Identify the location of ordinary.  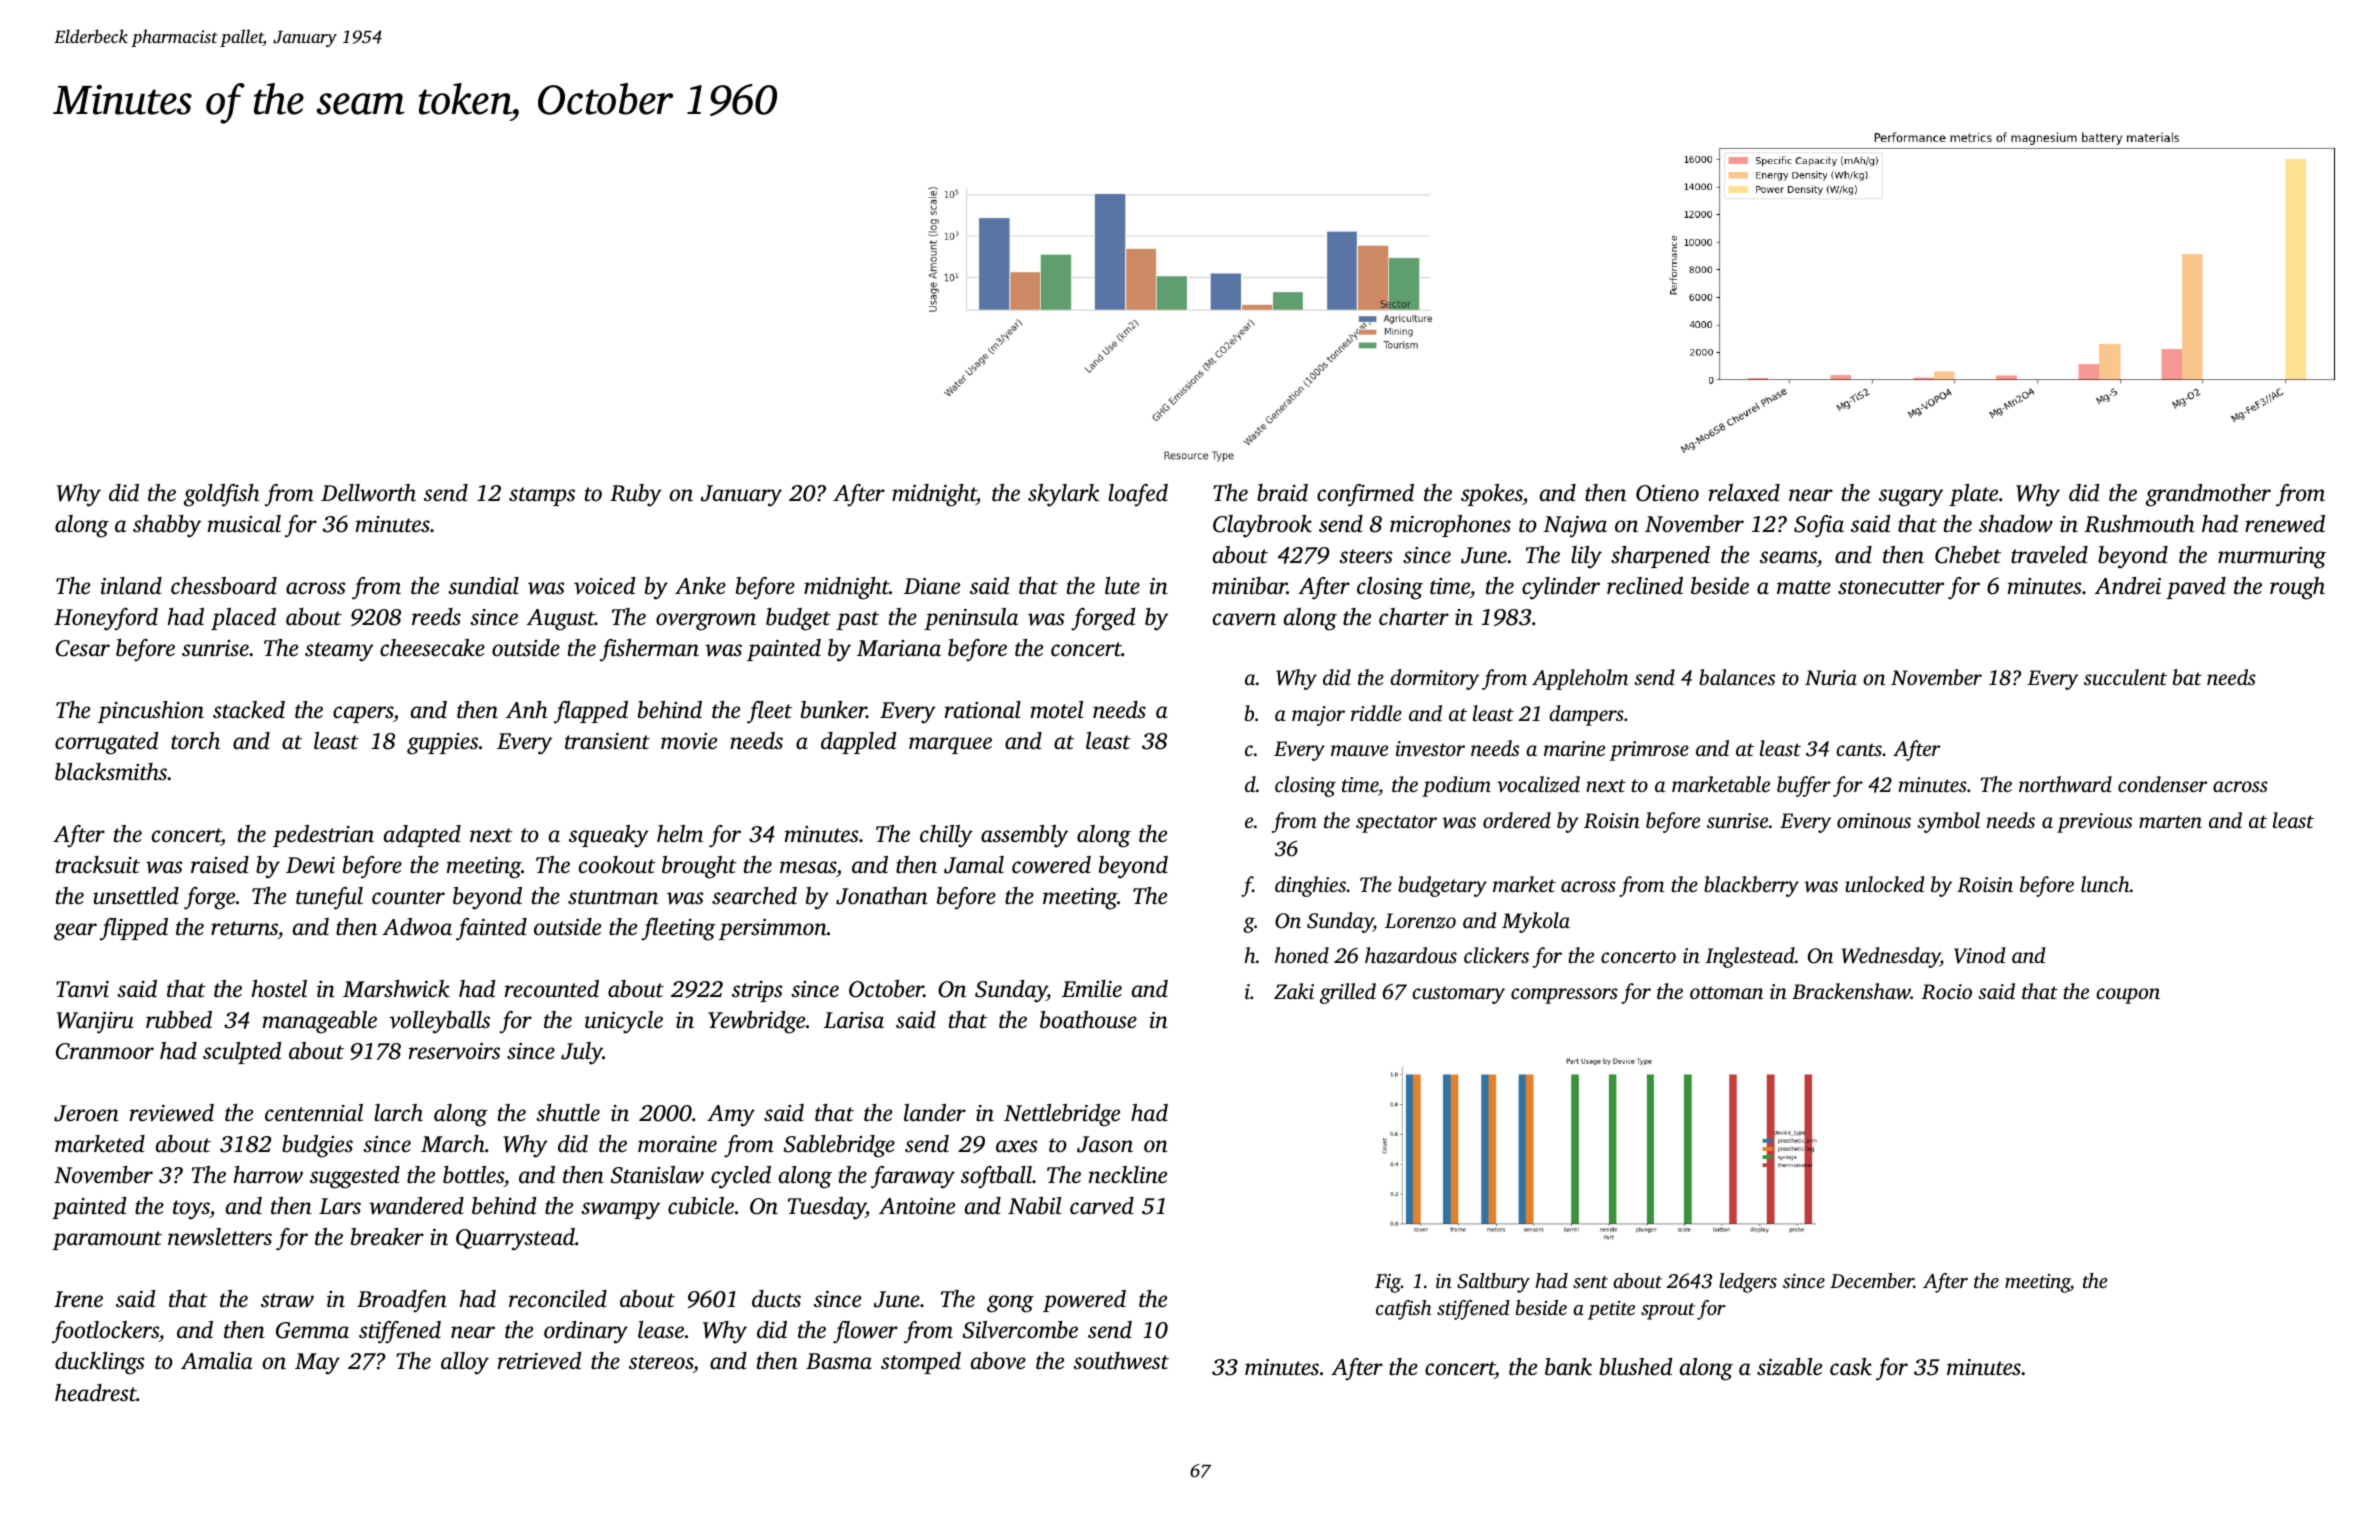
(586, 1332).
